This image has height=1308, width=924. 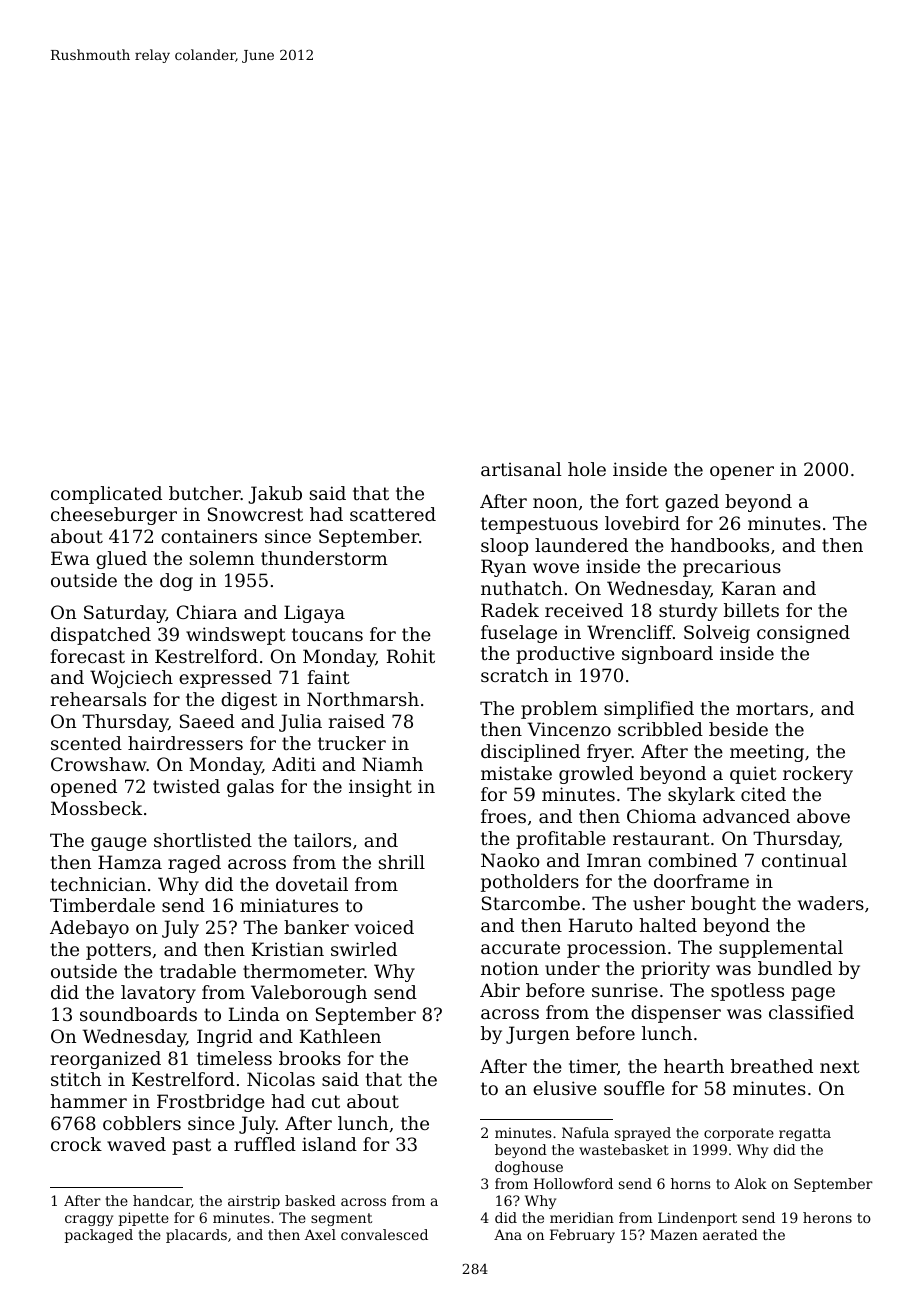 I want to click on artisanal, so click(x=521, y=469).
